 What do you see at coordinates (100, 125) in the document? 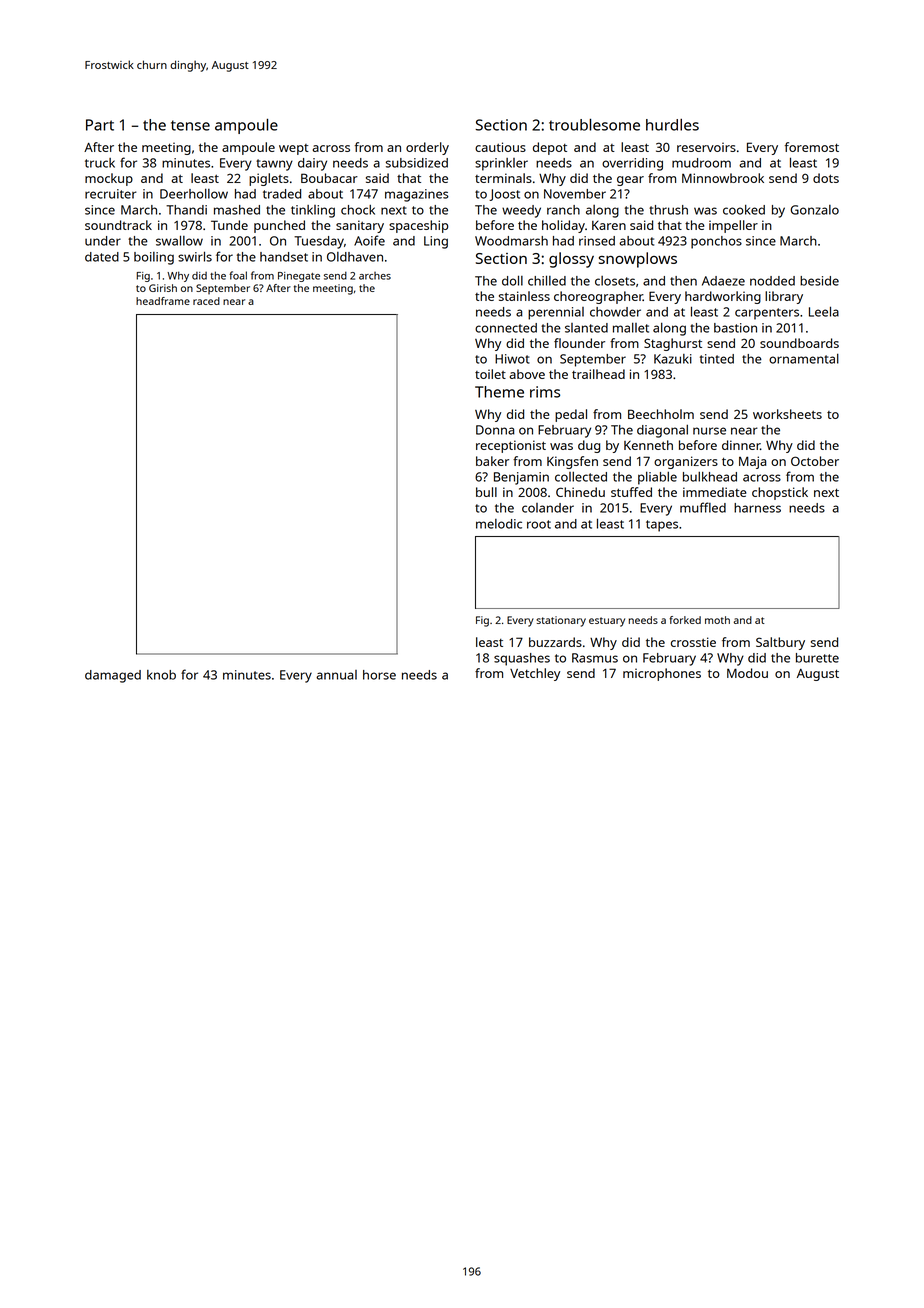
I see `Part` at bounding box center [100, 125].
